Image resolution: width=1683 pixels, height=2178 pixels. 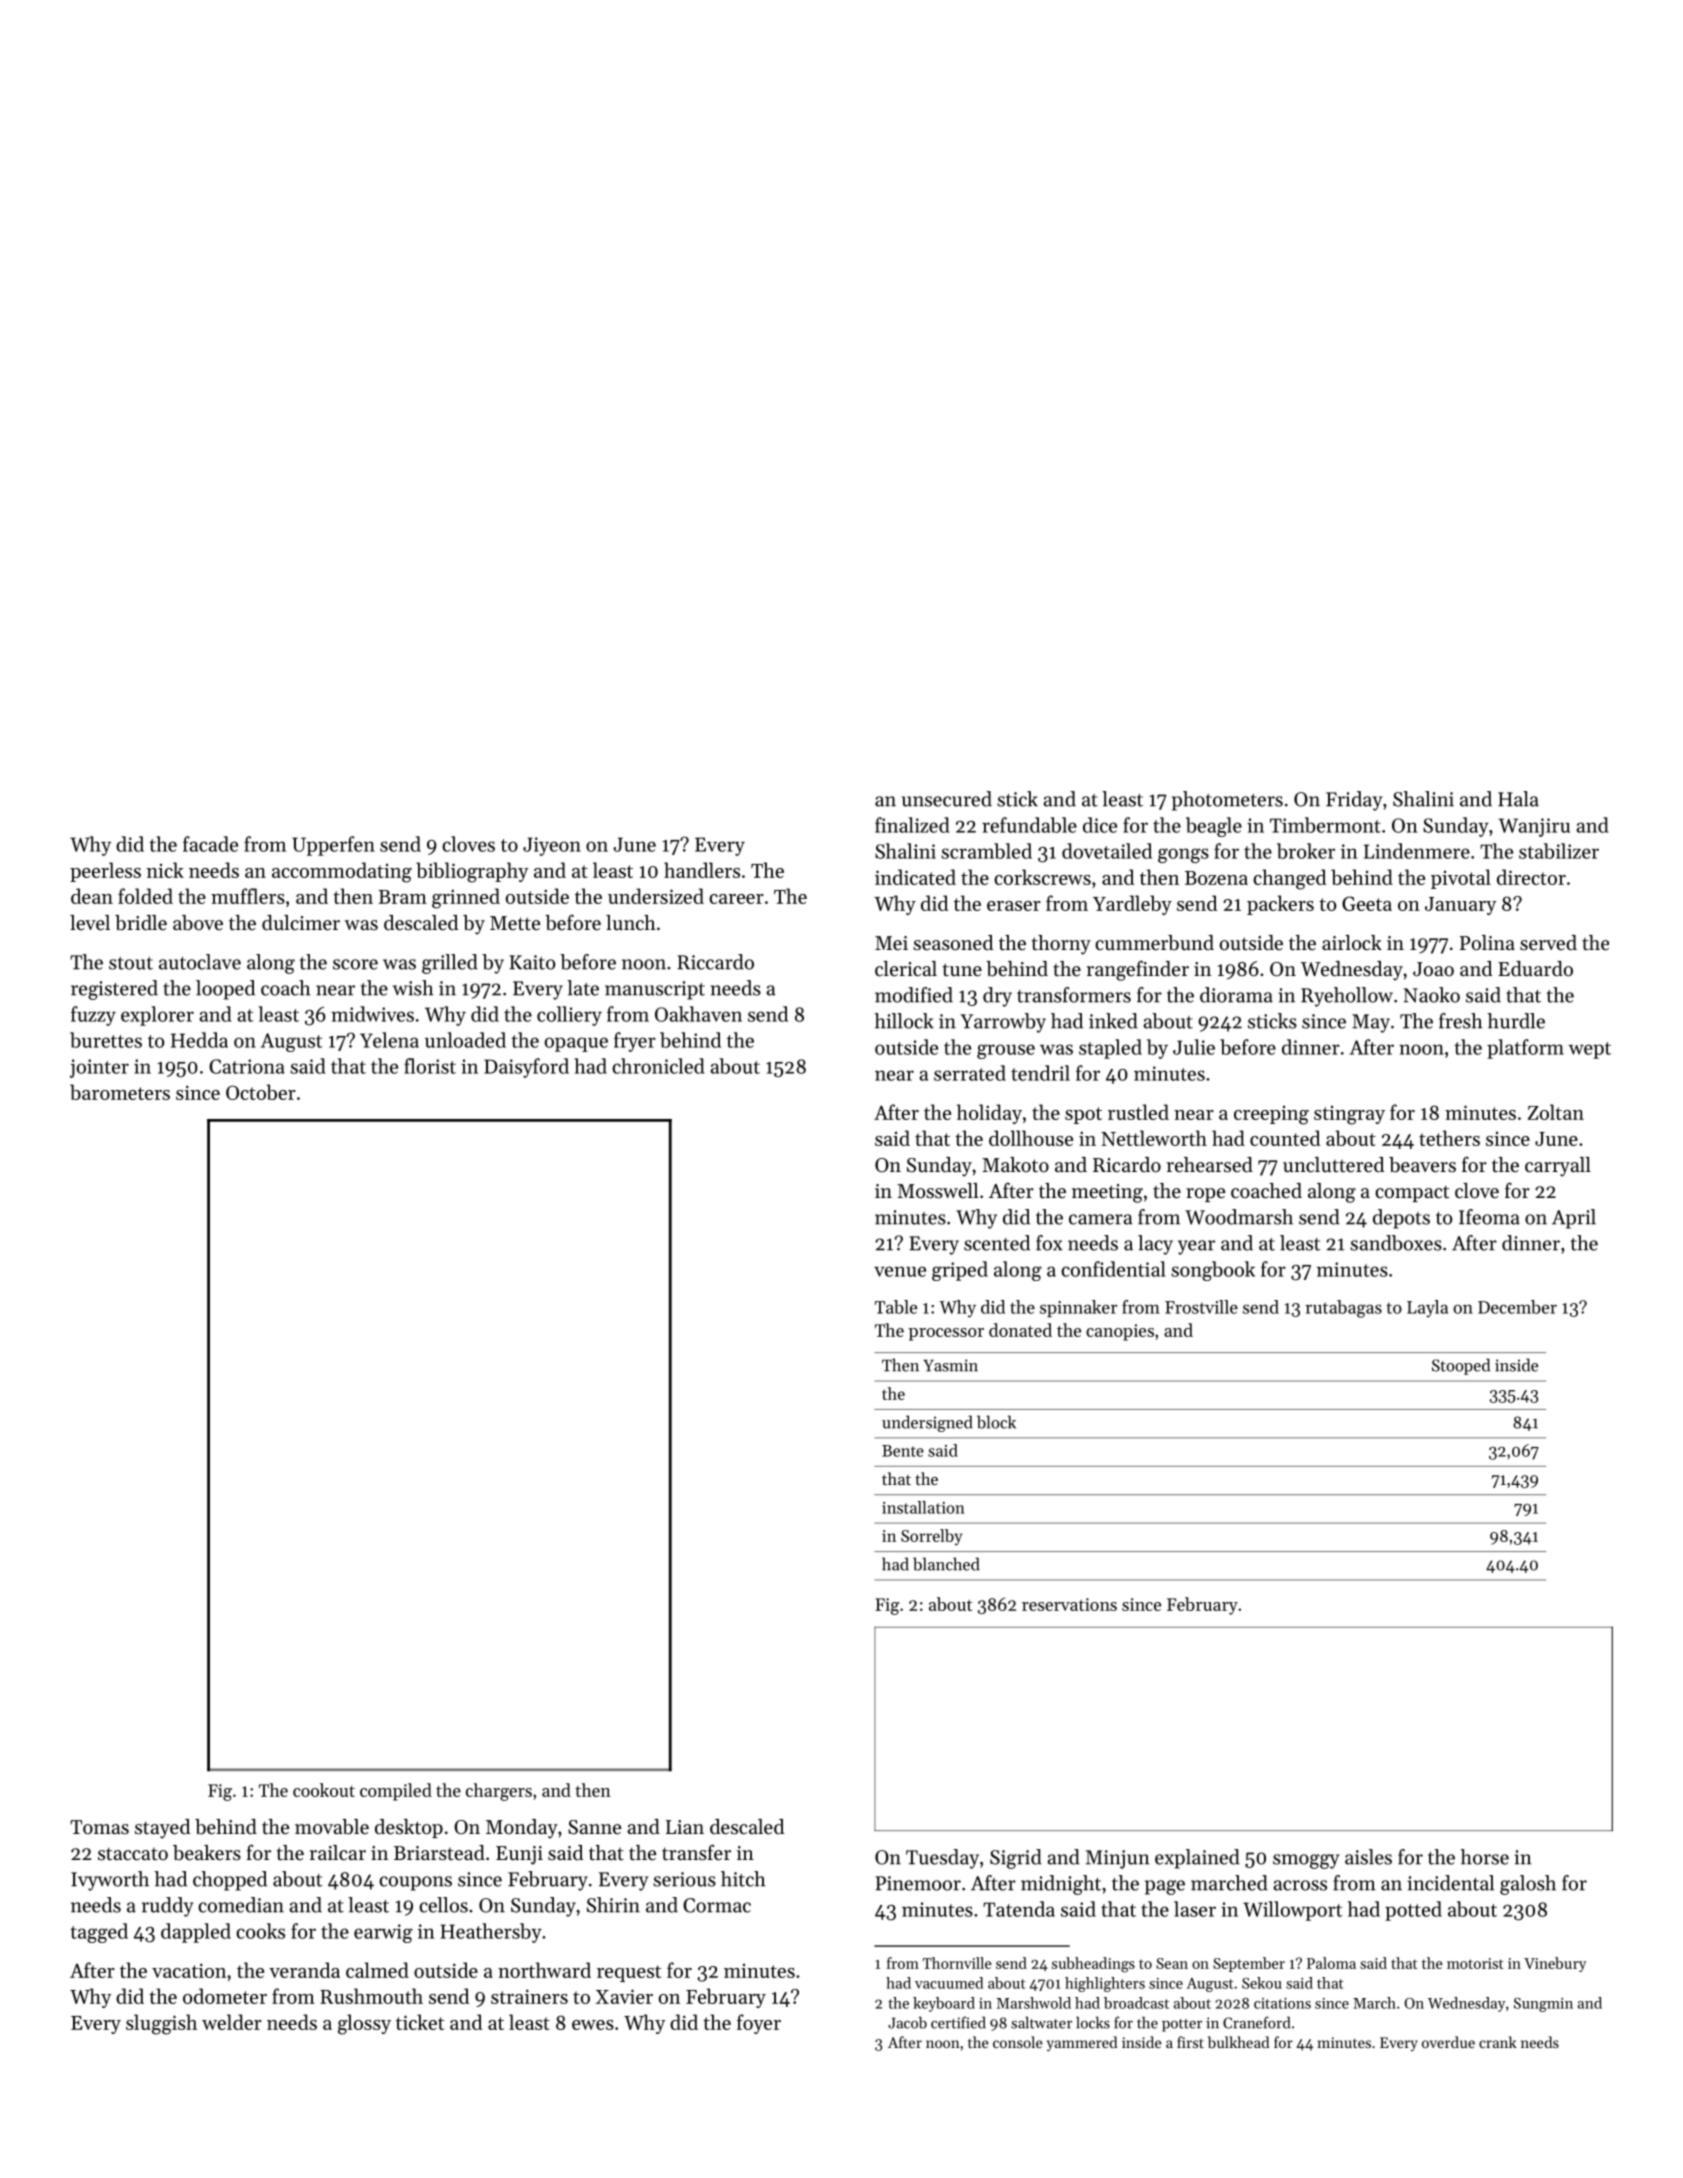 What do you see at coordinates (1018, 2042) in the screenshot?
I see `console` at bounding box center [1018, 2042].
